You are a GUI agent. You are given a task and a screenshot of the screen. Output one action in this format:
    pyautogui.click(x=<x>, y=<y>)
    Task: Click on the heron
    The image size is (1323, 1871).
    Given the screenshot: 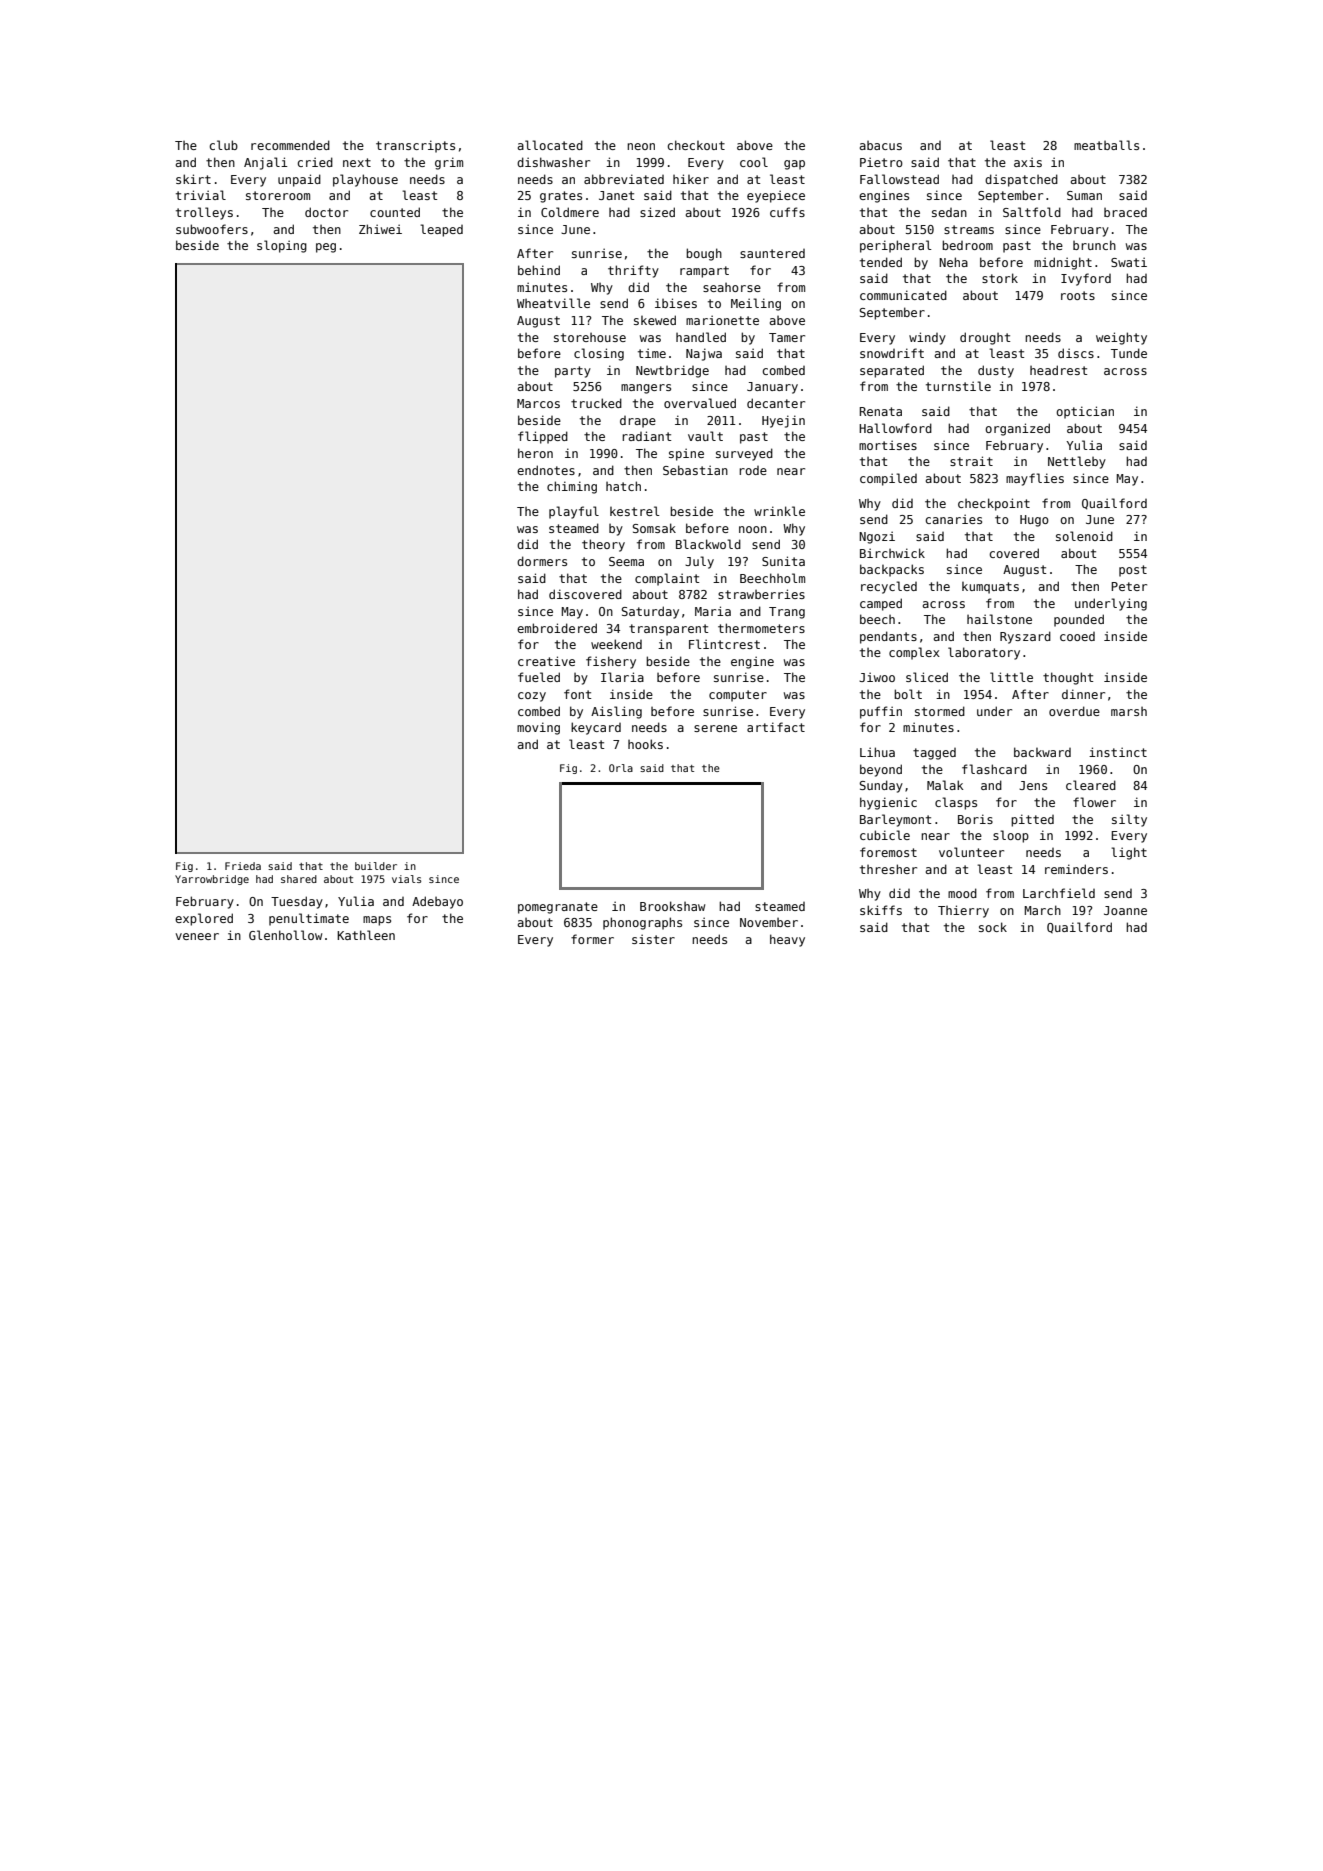 What is the action you would take?
    pyautogui.click(x=535, y=453)
